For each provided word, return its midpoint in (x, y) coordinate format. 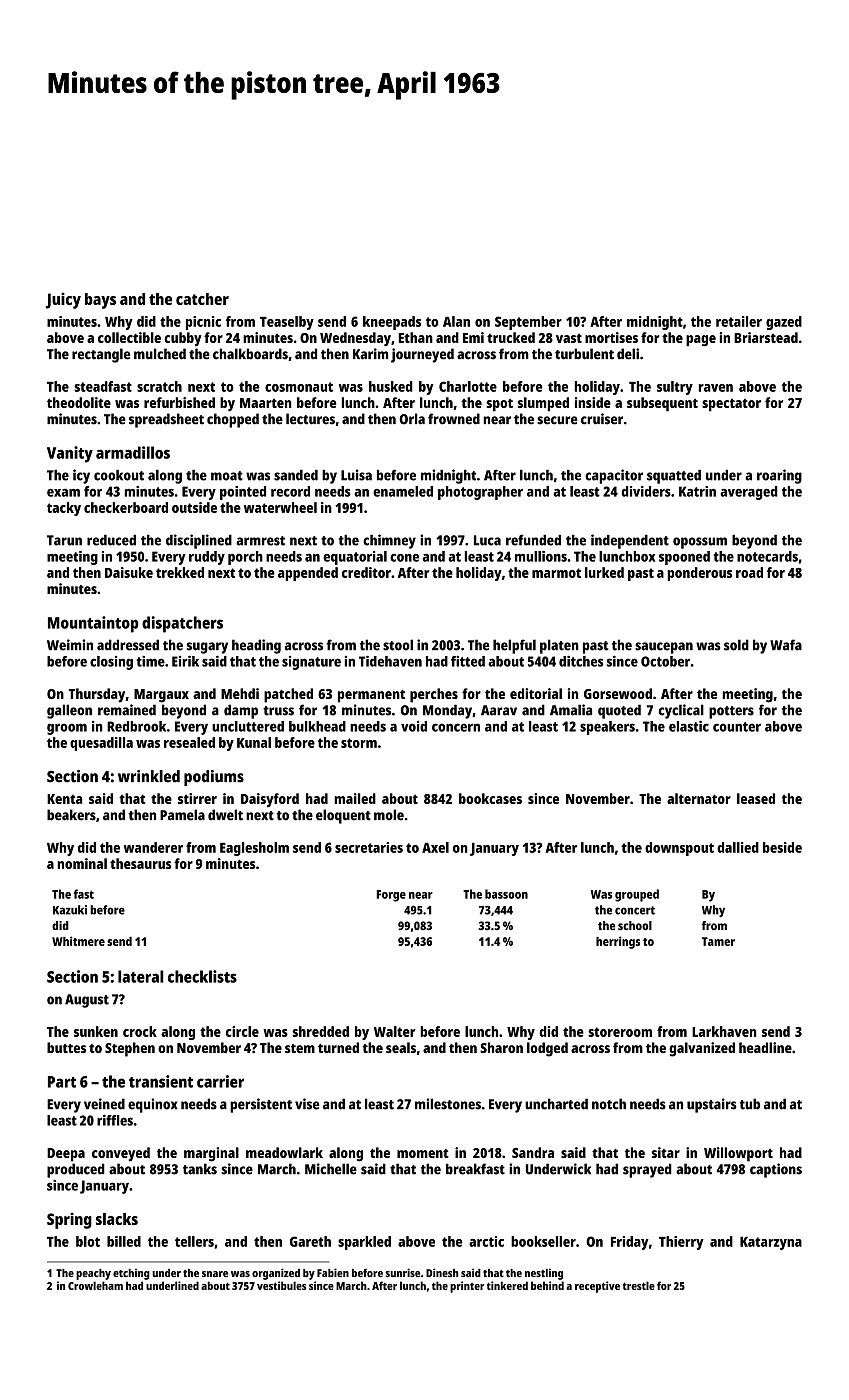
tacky (64, 509)
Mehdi (240, 693)
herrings (618, 942)
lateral (141, 976)
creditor (366, 572)
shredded (320, 1031)
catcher (202, 299)
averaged (749, 493)
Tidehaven (390, 661)
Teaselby (287, 323)
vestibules (282, 1285)
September (528, 323)
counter (737, 727)
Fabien (333, 1272)
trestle (639, 1285)
